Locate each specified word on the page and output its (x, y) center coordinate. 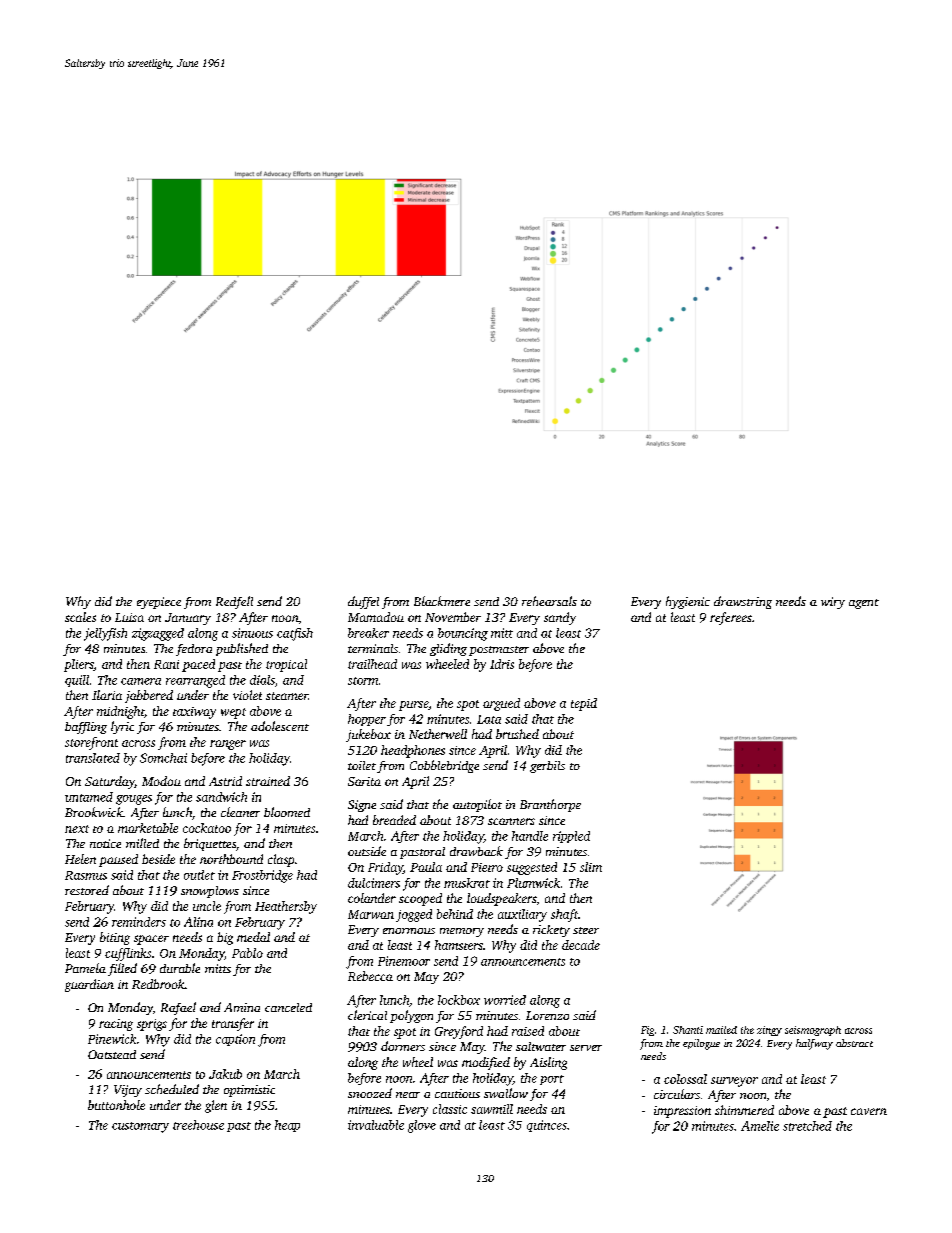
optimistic (249, 1091)
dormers (403, 1046)
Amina (242, 1007)
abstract (854, 1043)
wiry (833, 603)
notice (105, 843)
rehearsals (549, 601)
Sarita (364, 781)
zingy (769, 1031)
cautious (457, 1093)
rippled (571, 837)
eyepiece (159, 603)
